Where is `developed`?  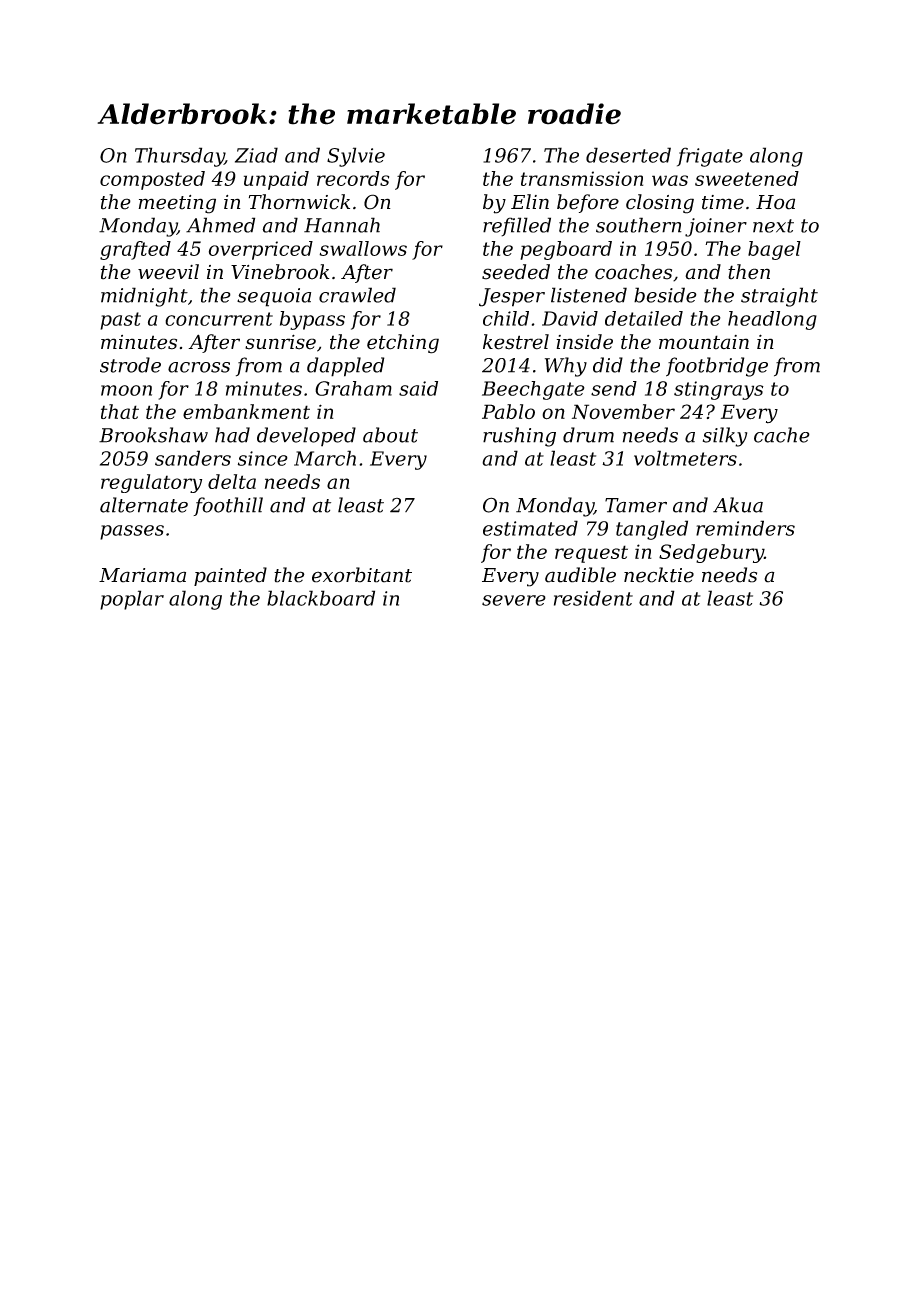 developed is located at coordinates (306, 437).
